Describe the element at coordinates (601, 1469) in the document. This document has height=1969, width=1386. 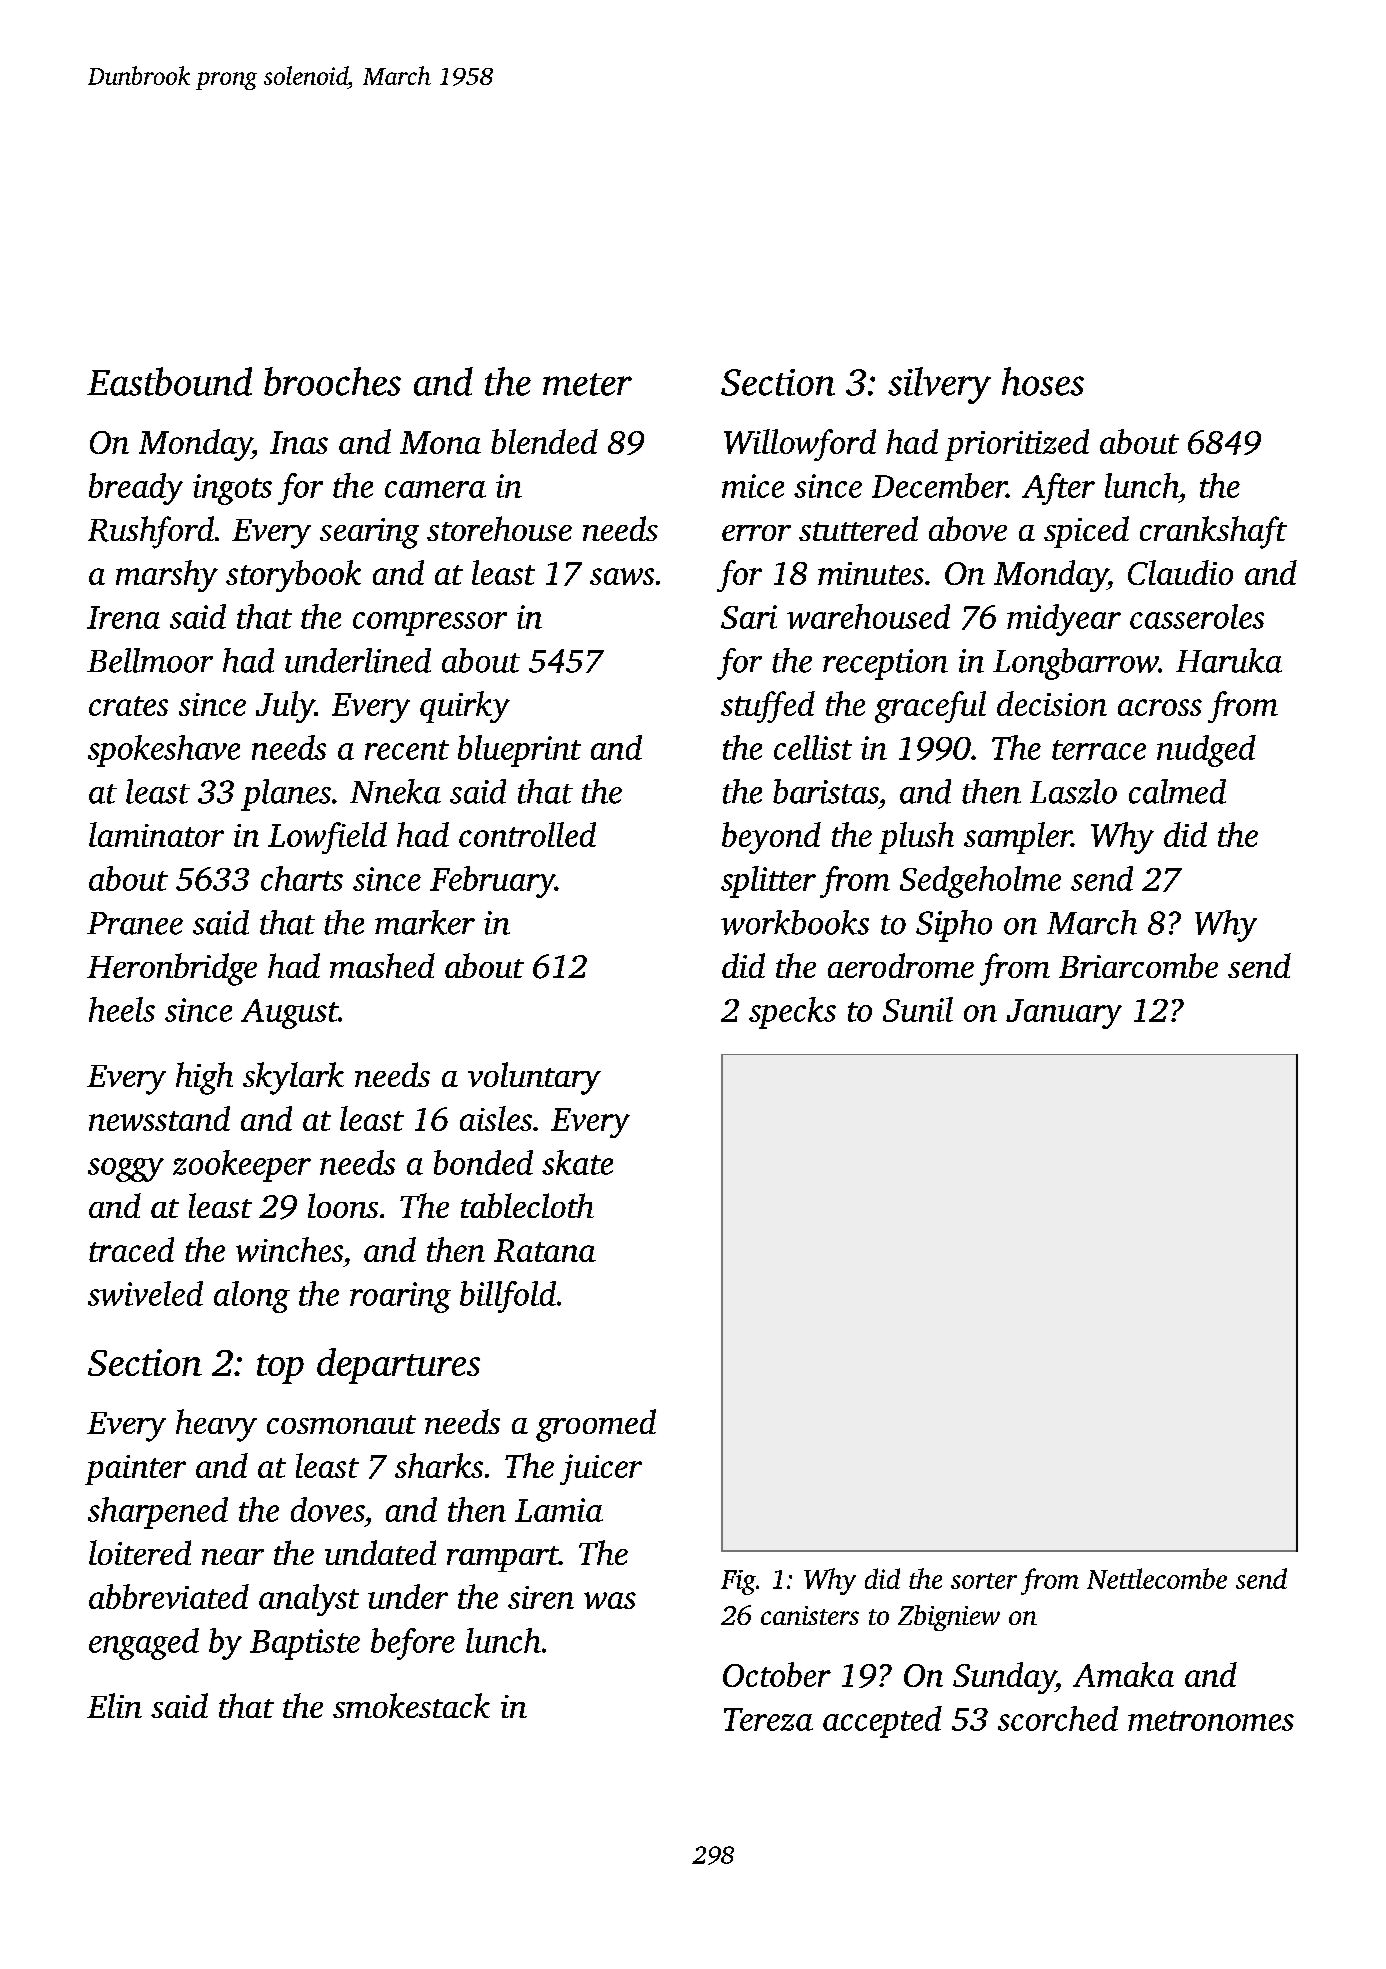
I see `juicer` at that location.
